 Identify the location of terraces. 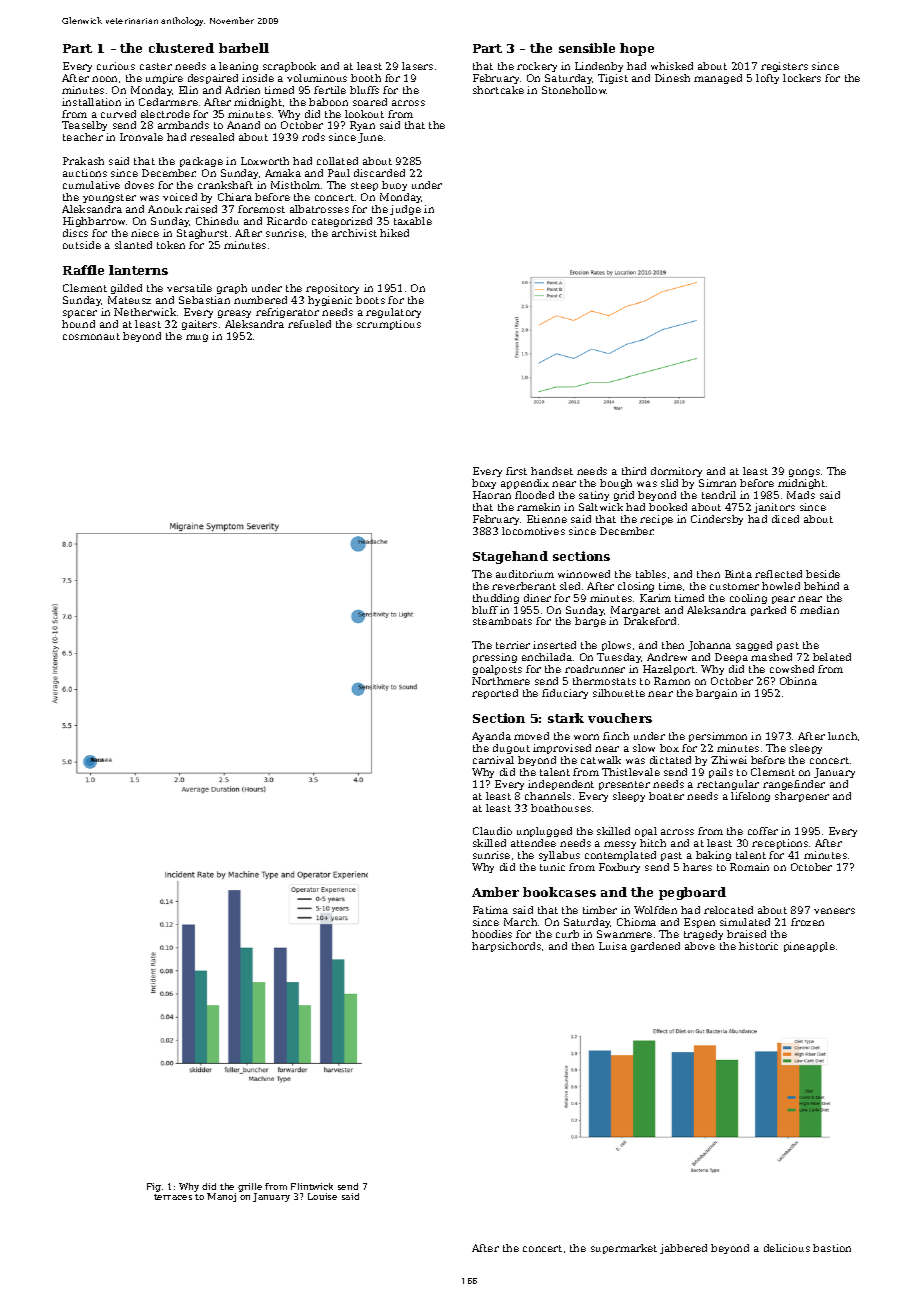
(173, 1197).
